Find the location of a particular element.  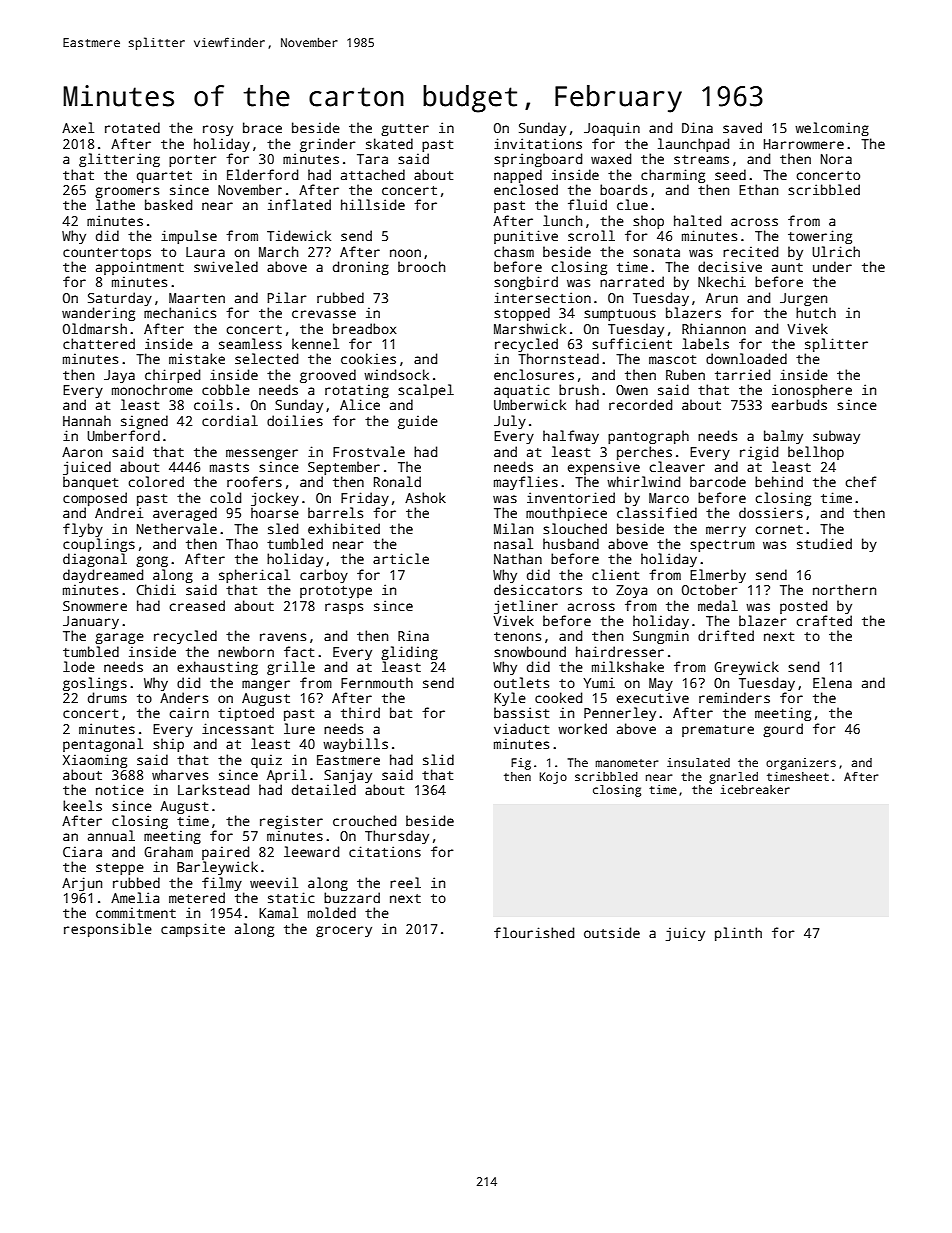

Axel is located at coordinates (78, 127).
